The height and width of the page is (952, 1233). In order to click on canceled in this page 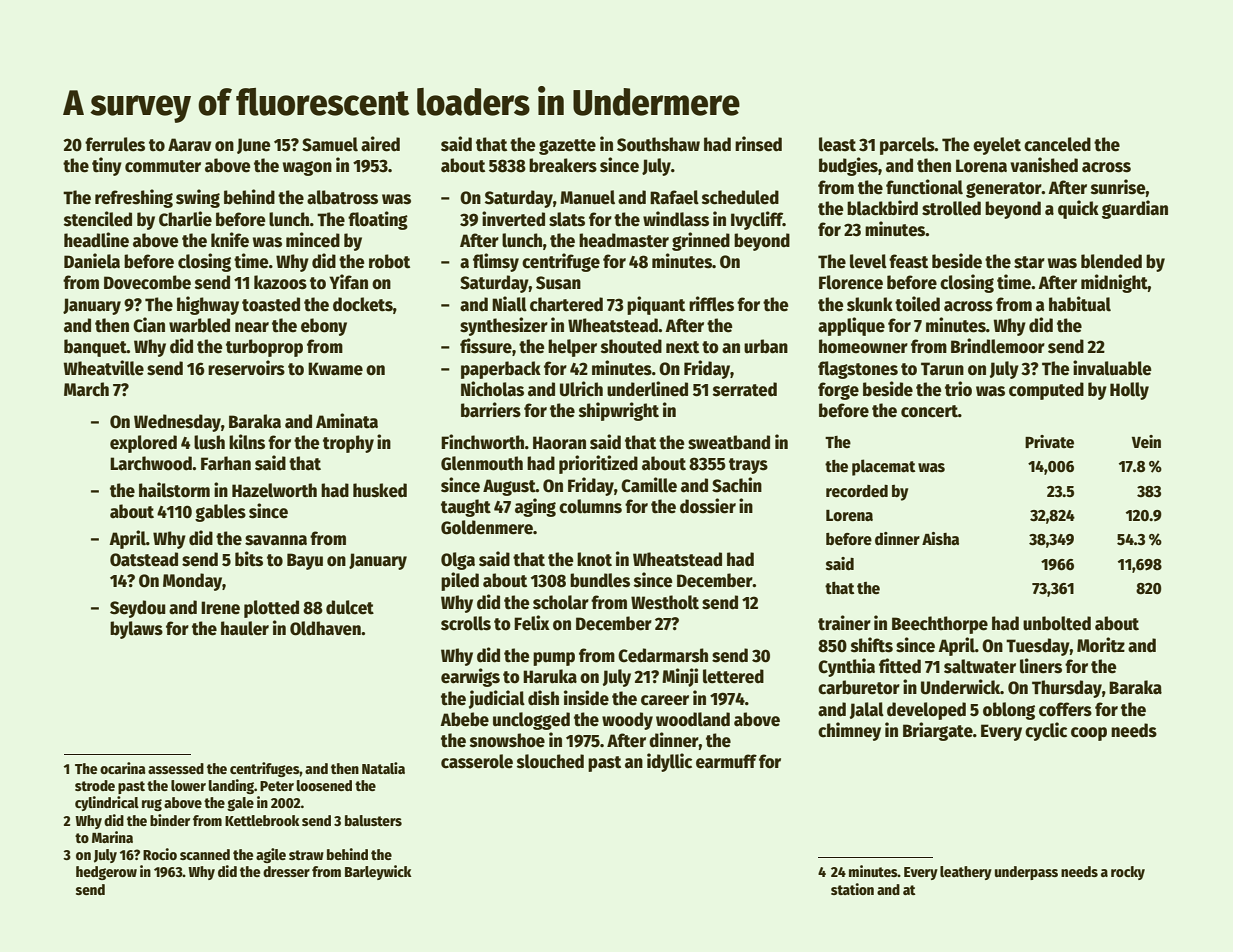, I will do `click(1057, 144)`.
